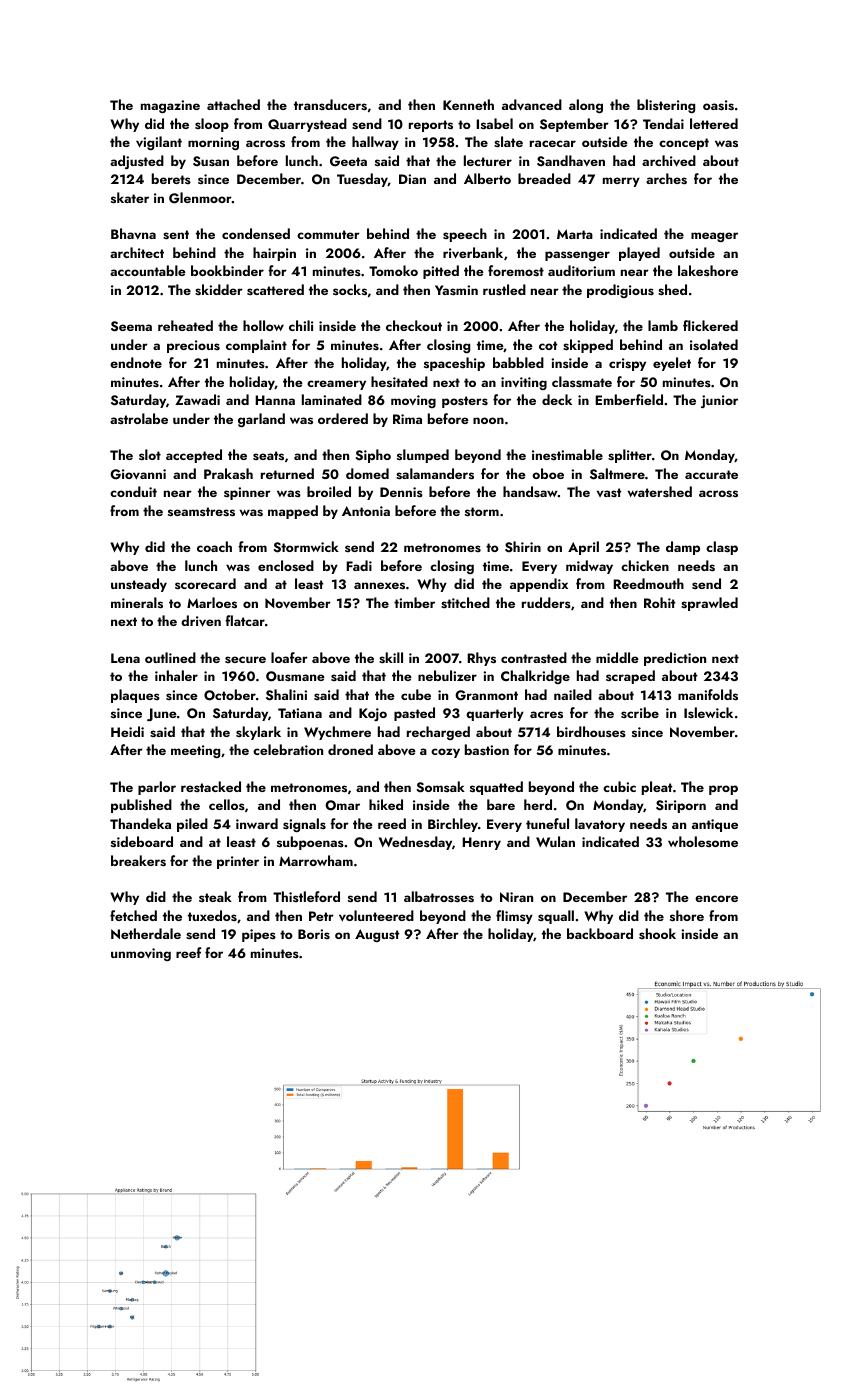  What do you see at coordinates (336, 385) in the screenshot?
I see `creamery` at bounding box center [336, 385].
